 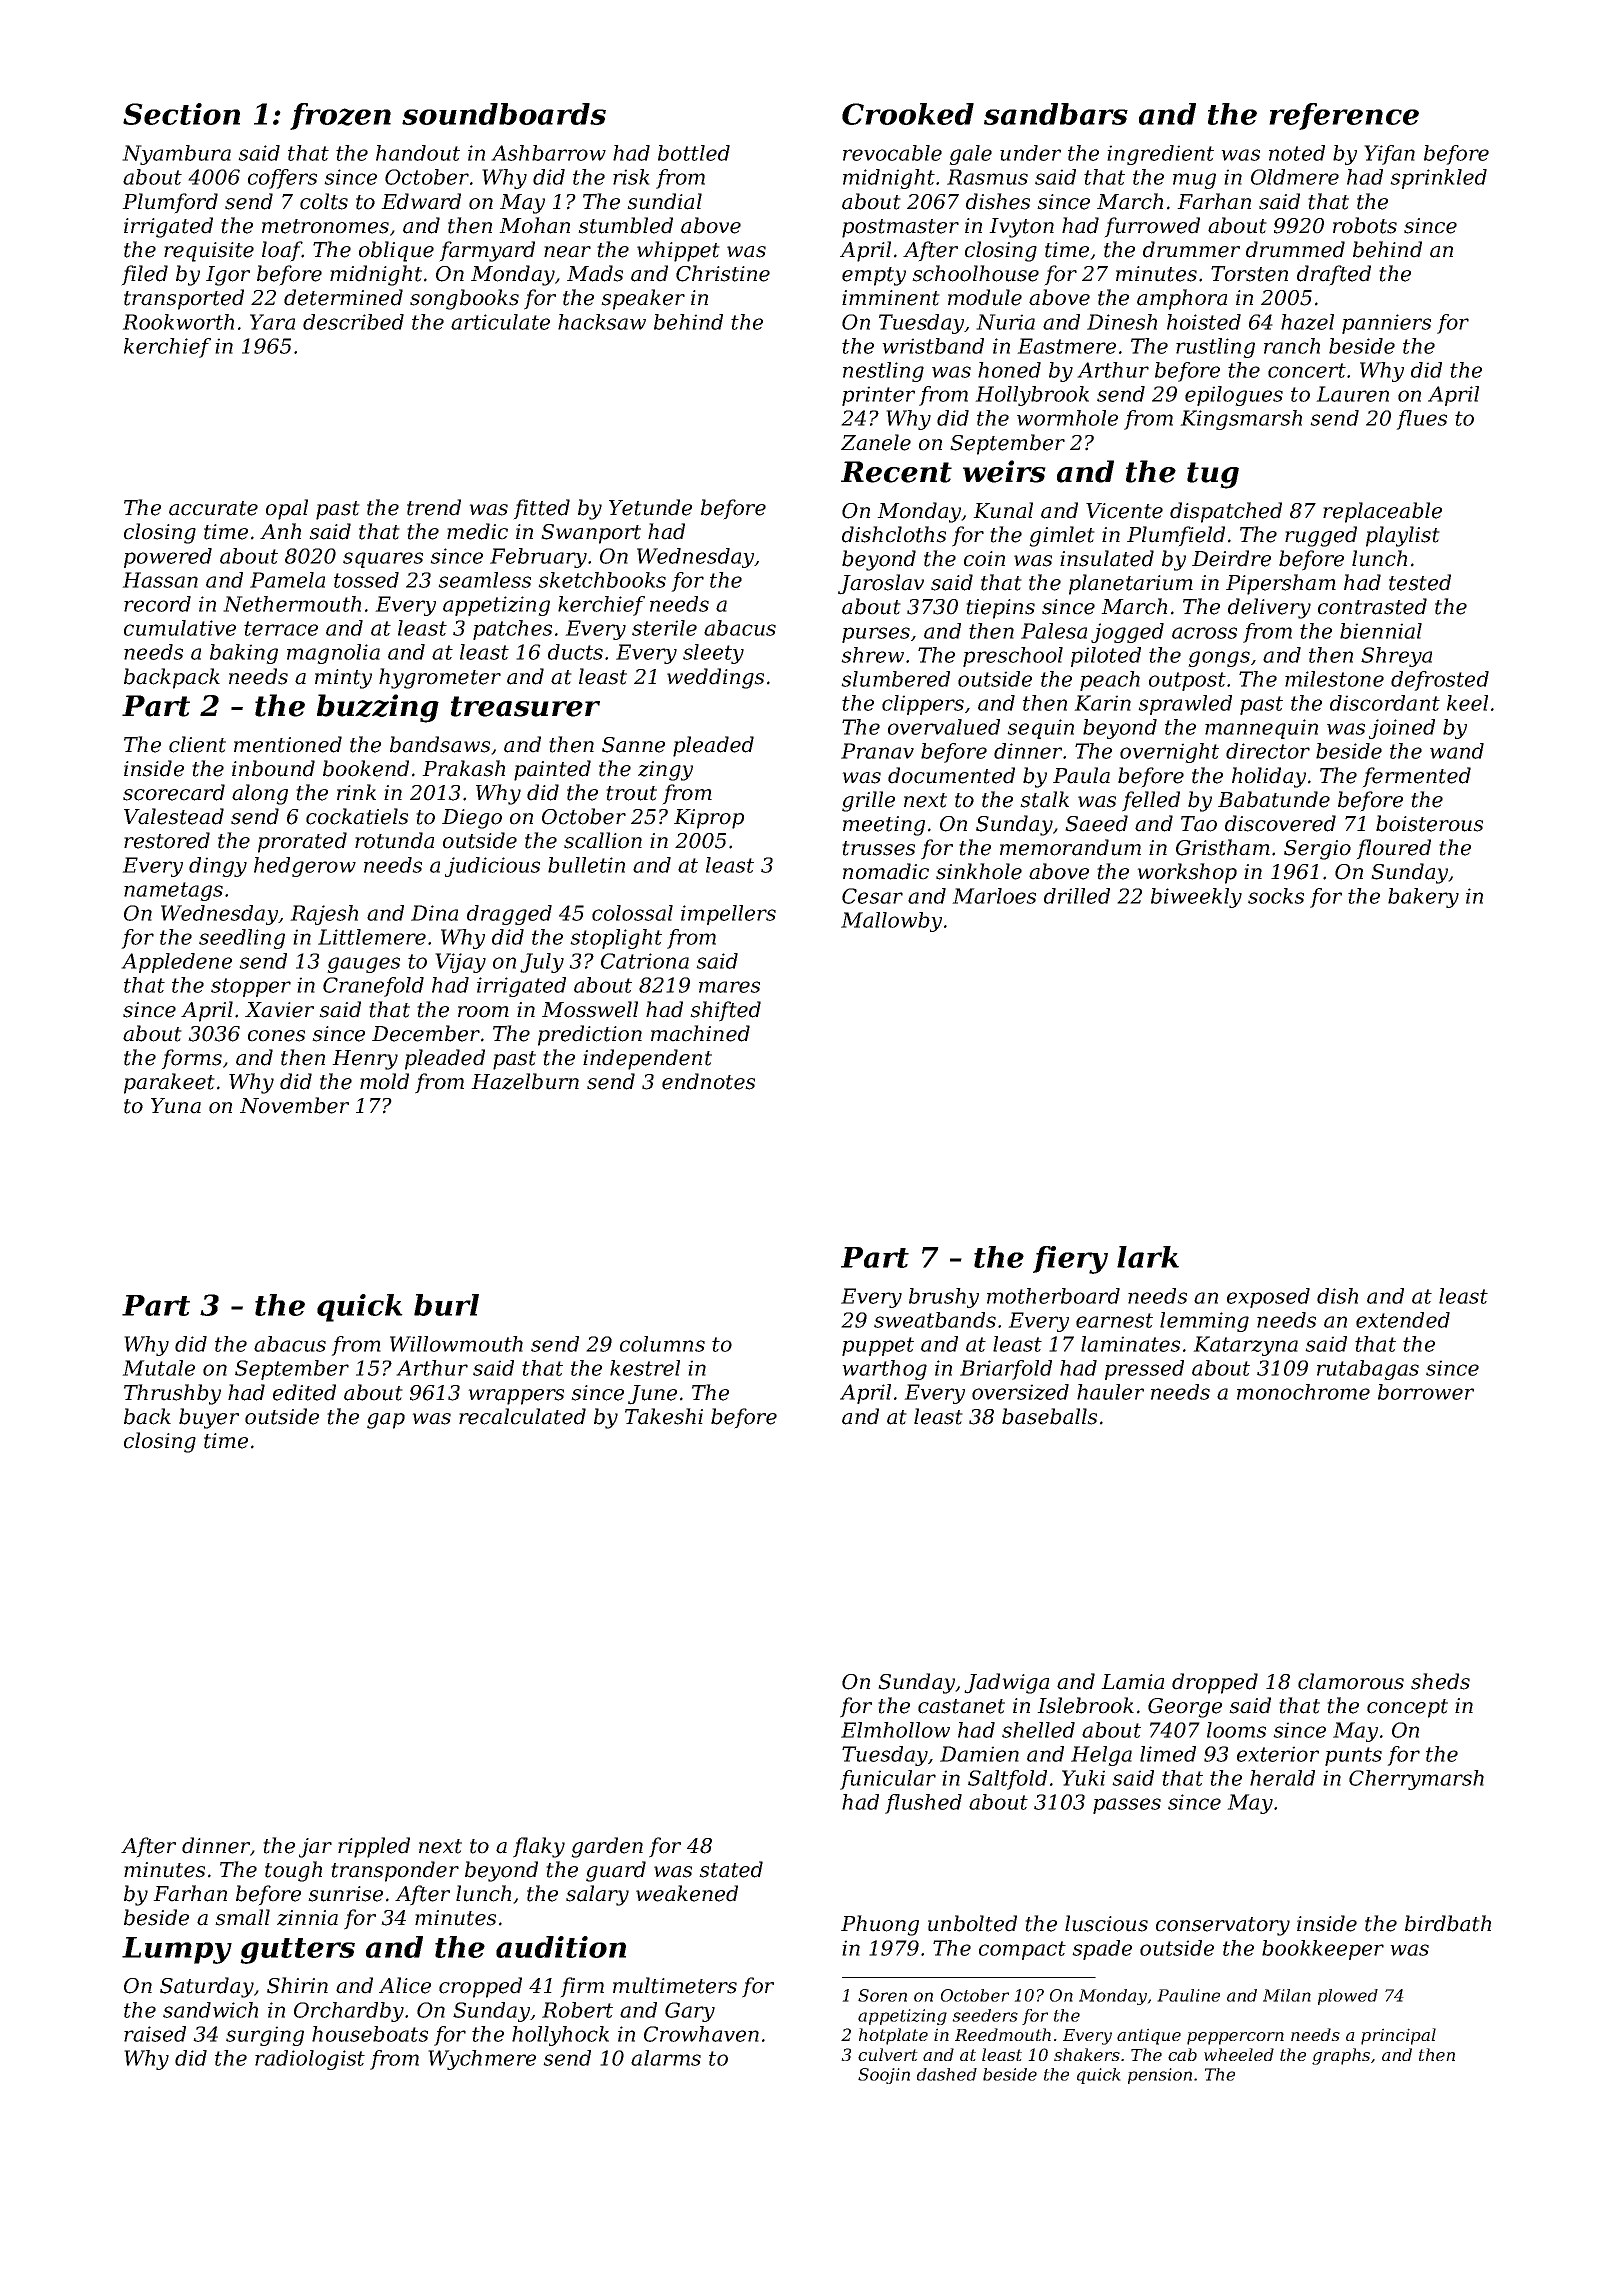 What do you see at coordinates (701, 2034) in the document?
I see `Crowhaven` at bounding box center [701, 2034].
